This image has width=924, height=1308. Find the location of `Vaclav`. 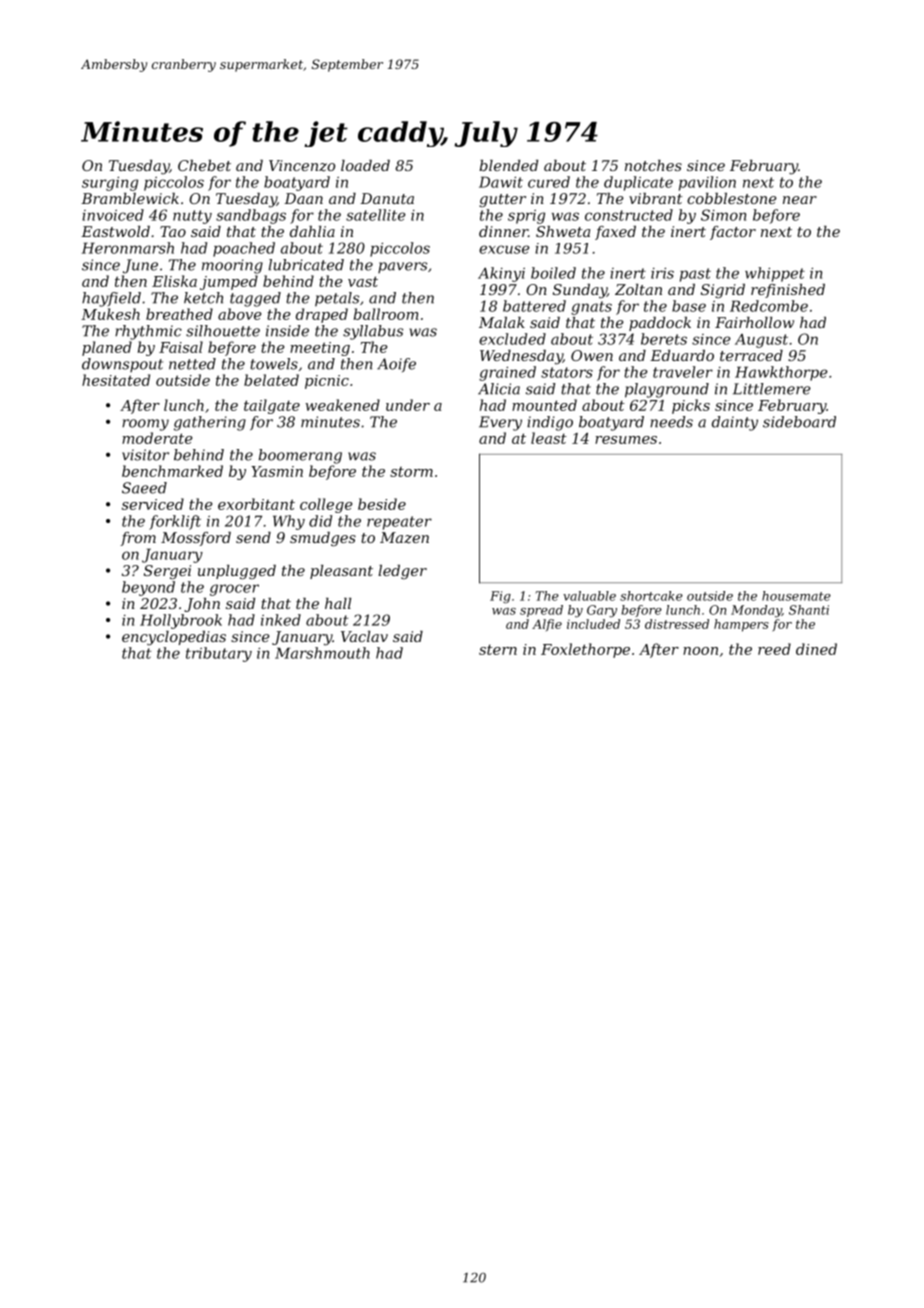

Vaclav is located at coordinates (364, 636).
